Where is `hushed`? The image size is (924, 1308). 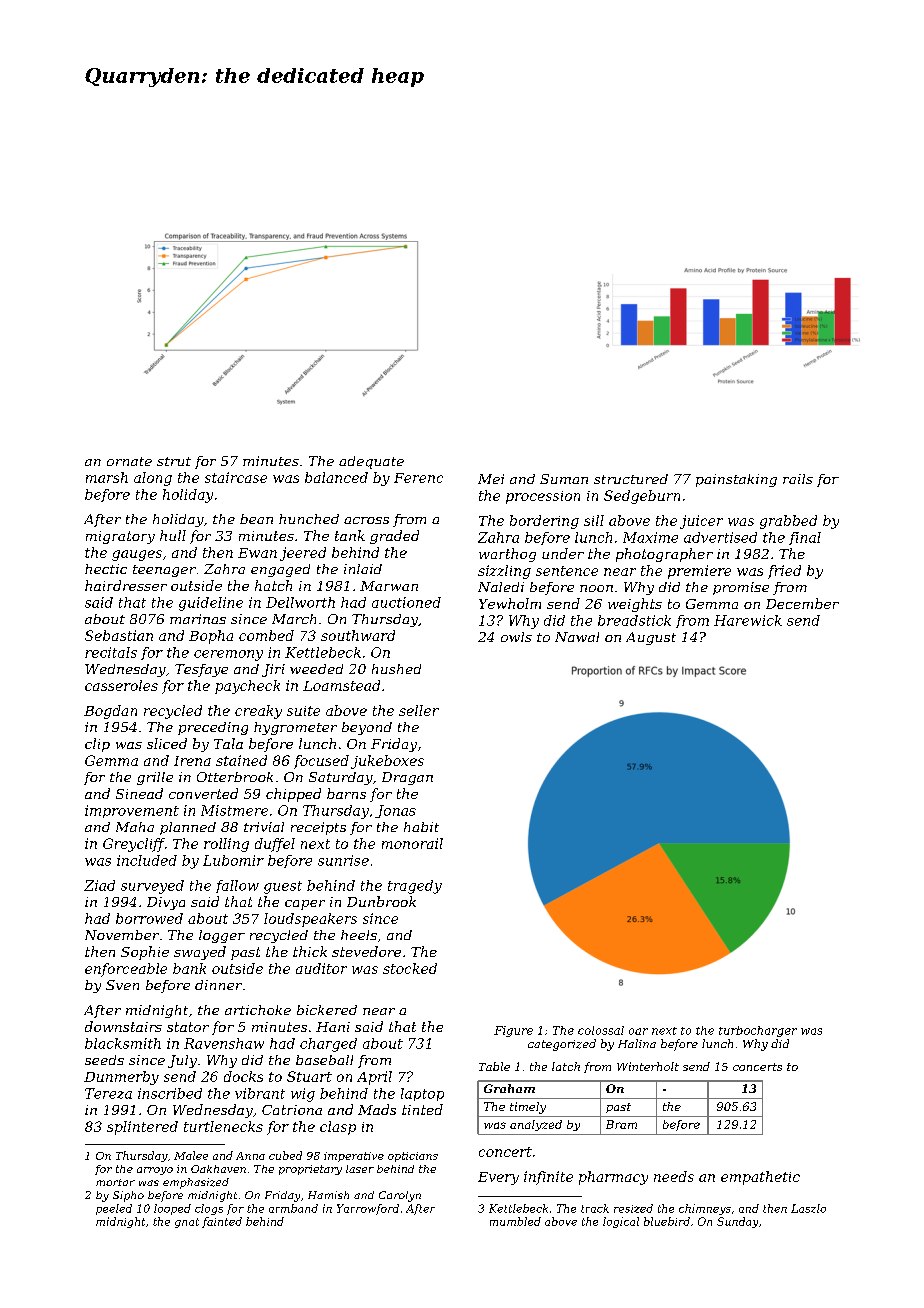
hushed is located at coordinates (396, 669).
